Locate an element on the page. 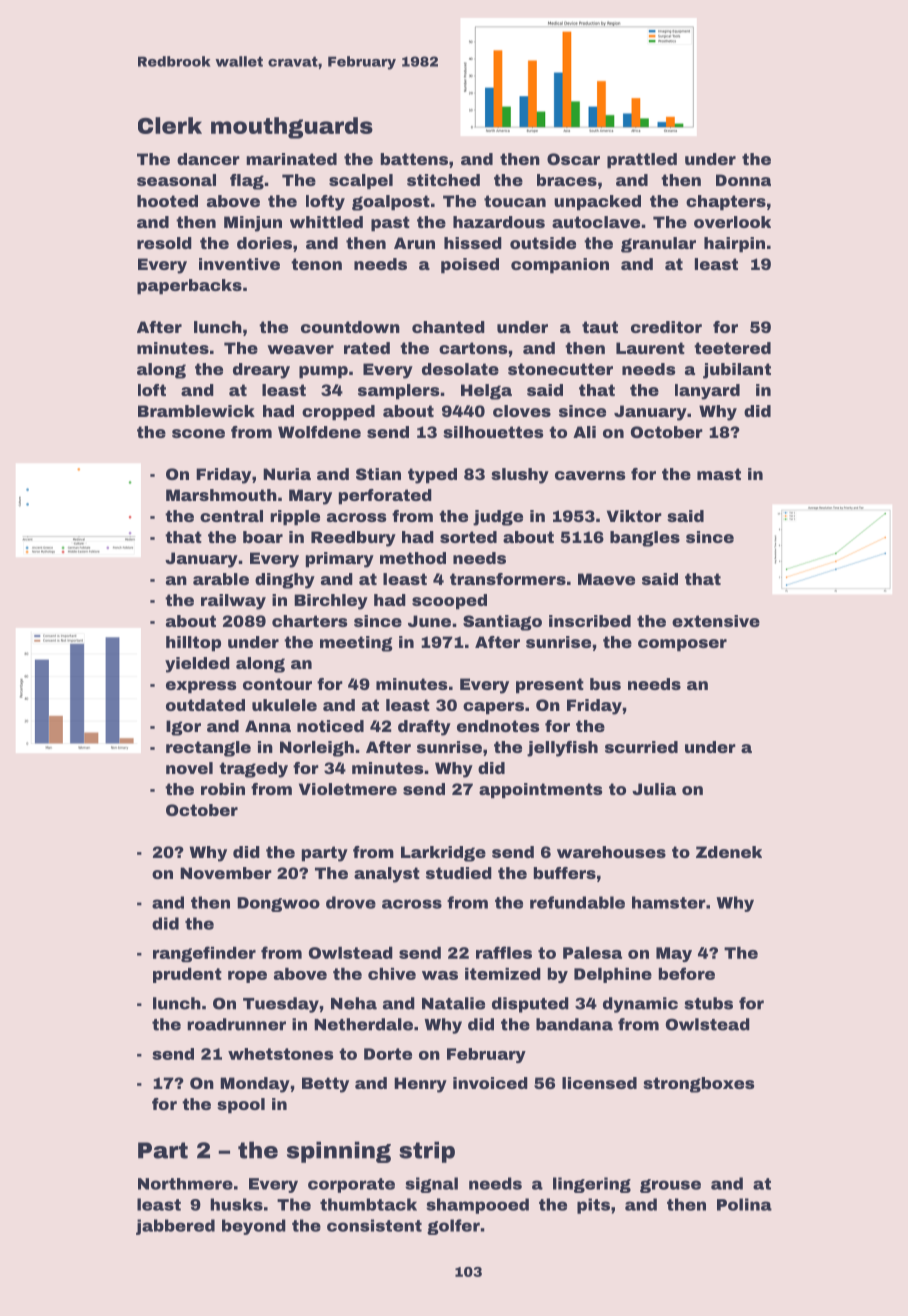  dreary is located at coordinates (261, 371).
